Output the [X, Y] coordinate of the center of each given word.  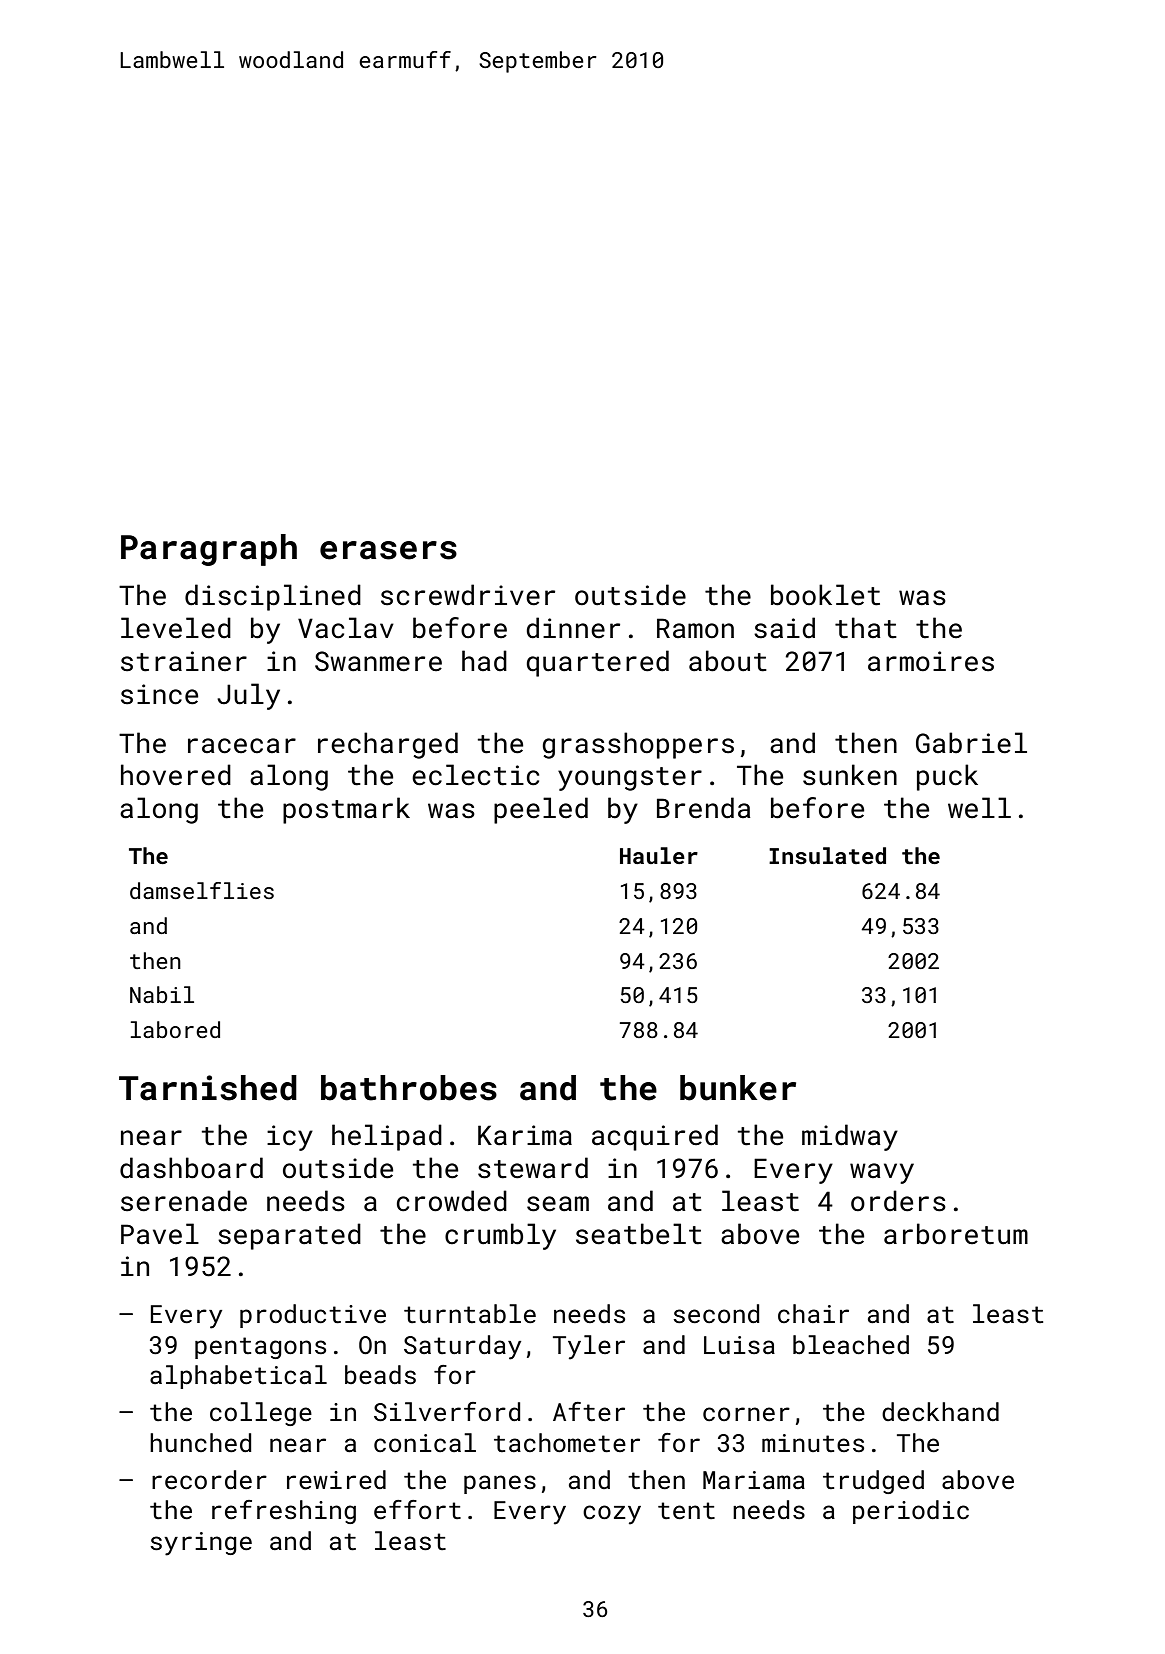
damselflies [202, 890]
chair [813, 1313]
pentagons [260, 1348]
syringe [201, 1544]
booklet [825, 595]
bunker [738, 1088]
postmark [346, 810]
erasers [388, 550]
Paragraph [209, 550]
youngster [630, 779]
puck [947, 777]
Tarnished [208, 1088]
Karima [525, 1135]
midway [850, 1137]
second [716, 1314]
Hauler [659, 855]
